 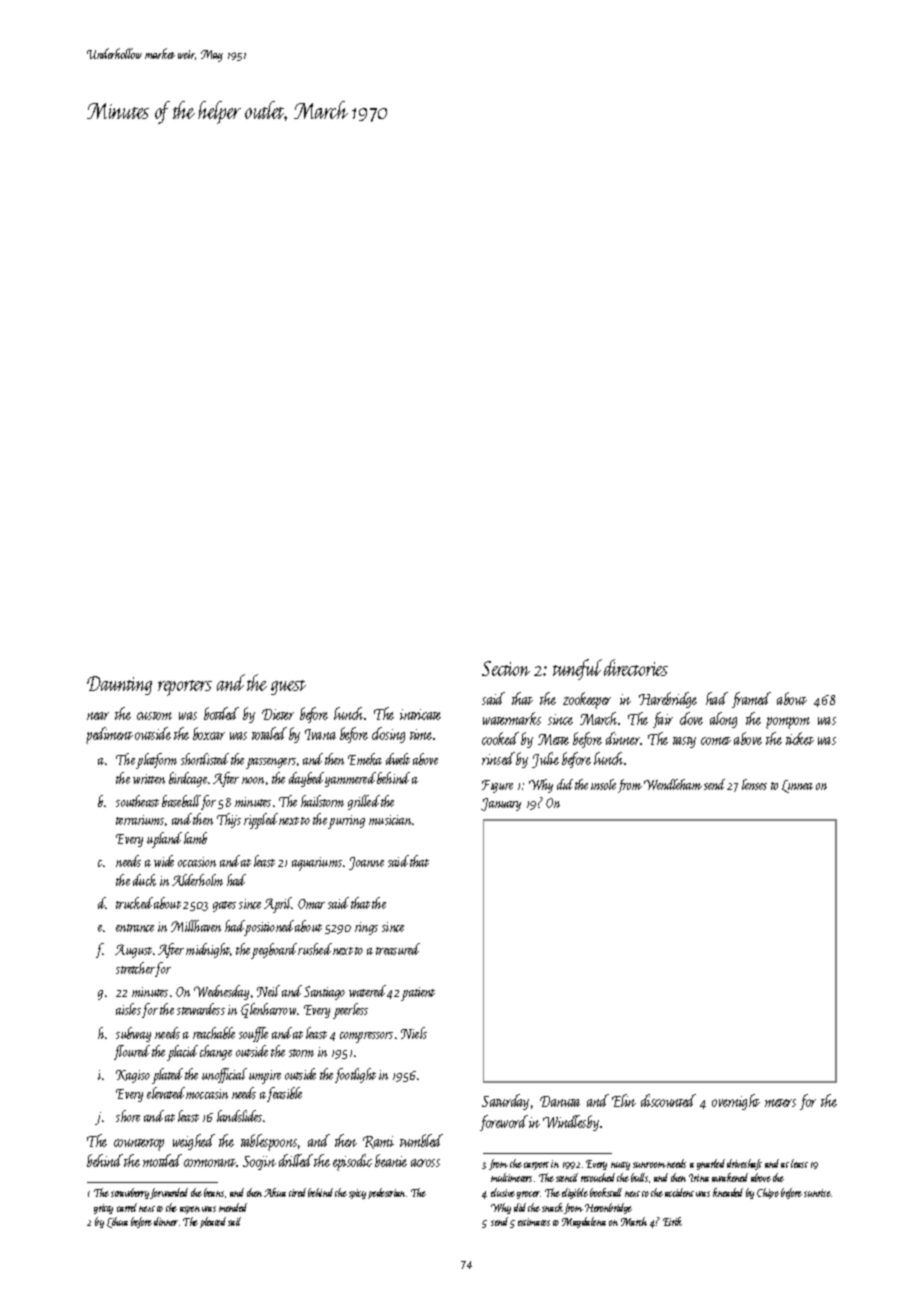 I want to click on elevated, so click(x=166, y=1093).
